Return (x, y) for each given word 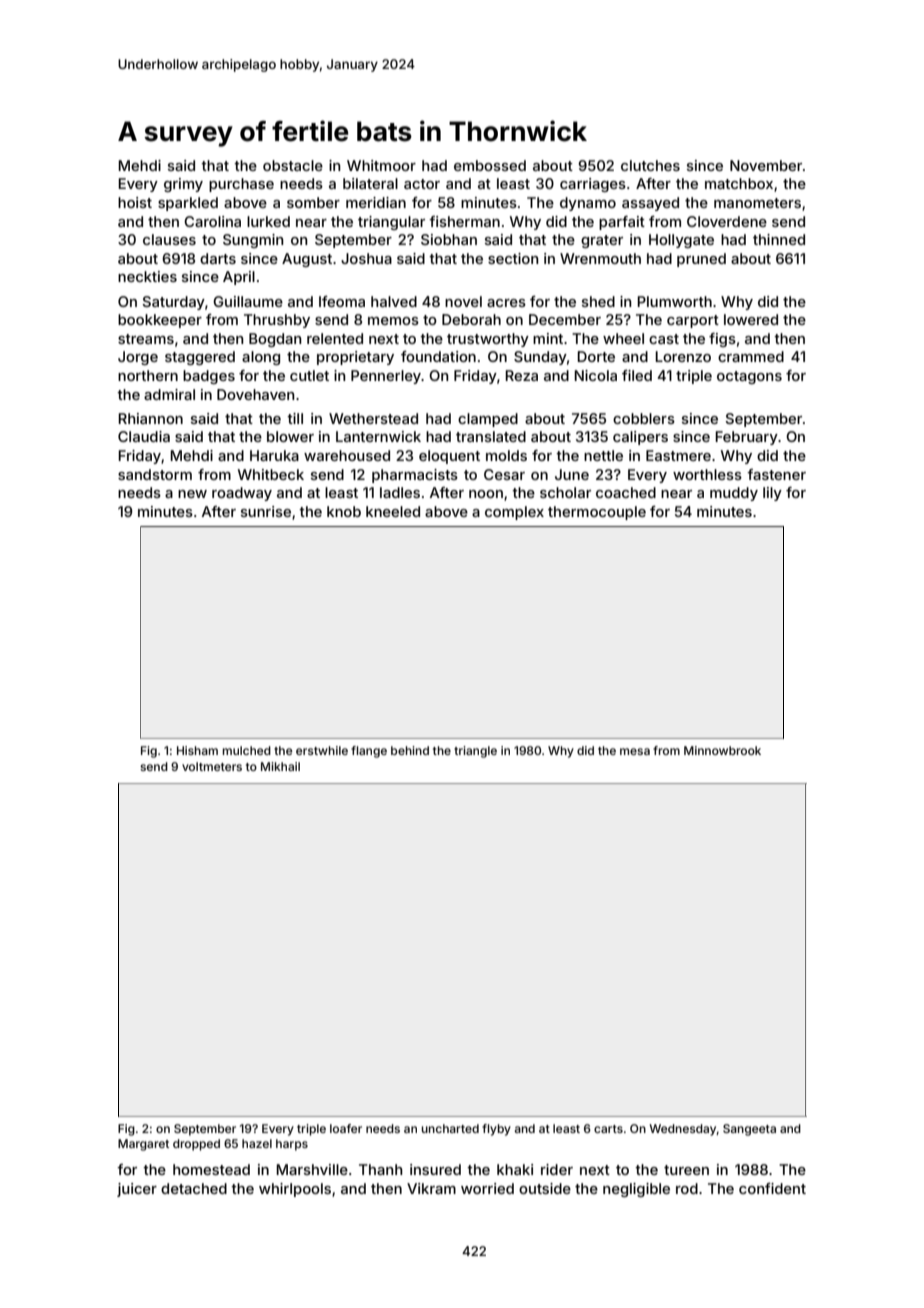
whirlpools (295, 1190)
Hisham (197, 750)
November (766, 165)
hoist (135, 202)
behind (410, 750)
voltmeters (212, 766)
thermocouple (597, 513)
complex (514, 513)
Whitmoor (381, 165)
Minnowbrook (722, 750)
